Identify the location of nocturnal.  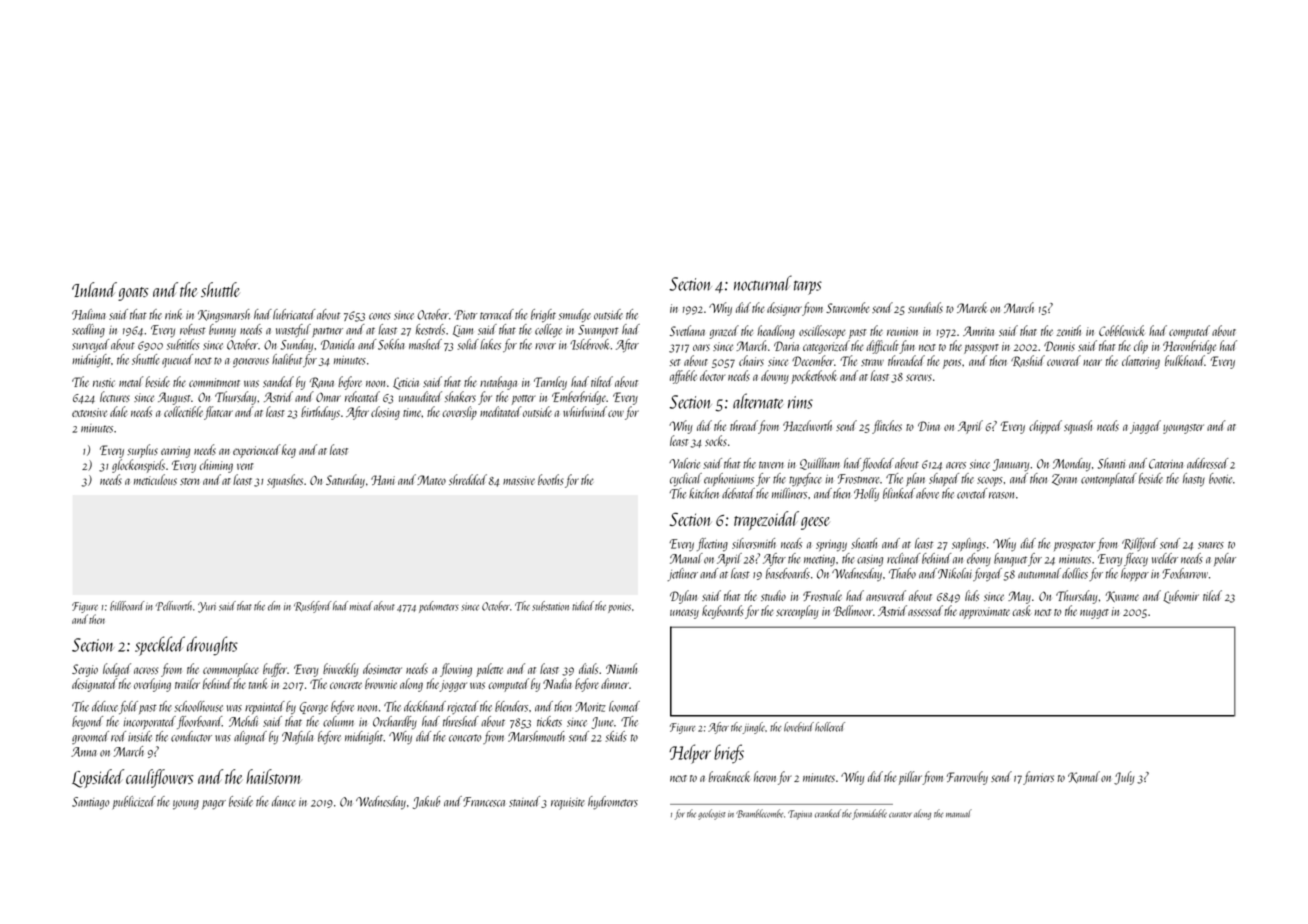
(763, 283).
